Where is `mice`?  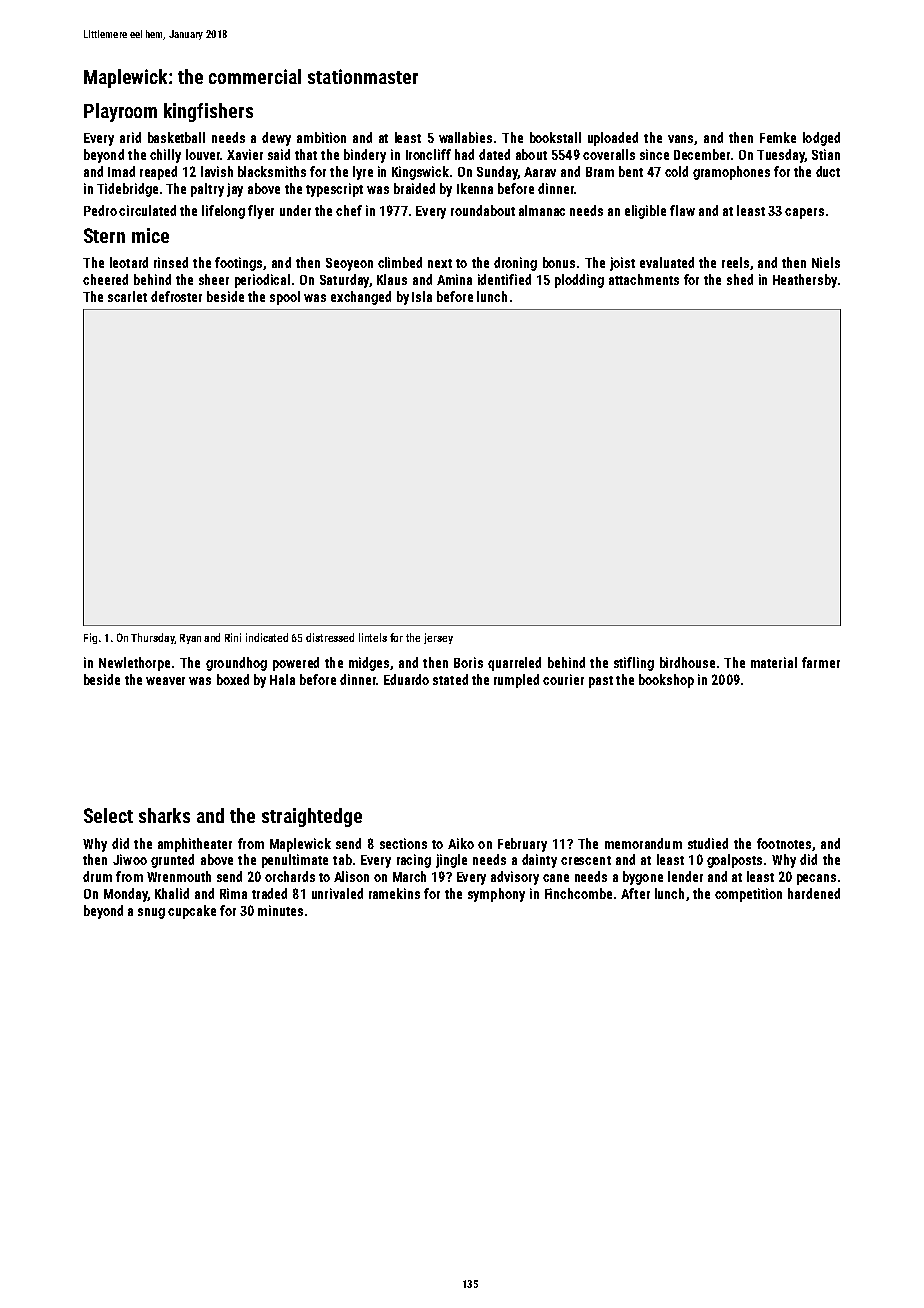 mice is located at coordinates (150, 235).
